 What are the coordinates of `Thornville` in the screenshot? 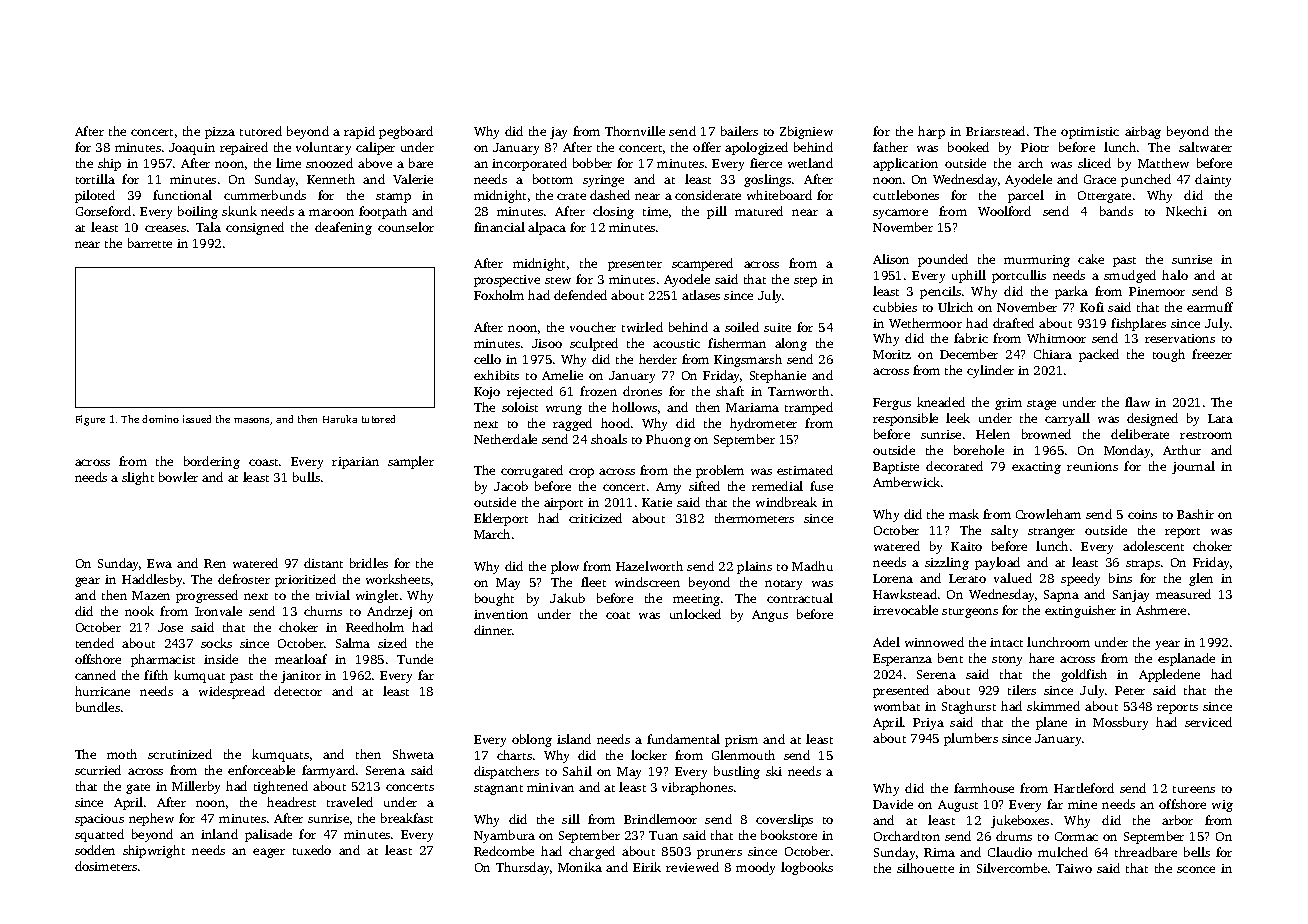 It's located at (635, 131).
